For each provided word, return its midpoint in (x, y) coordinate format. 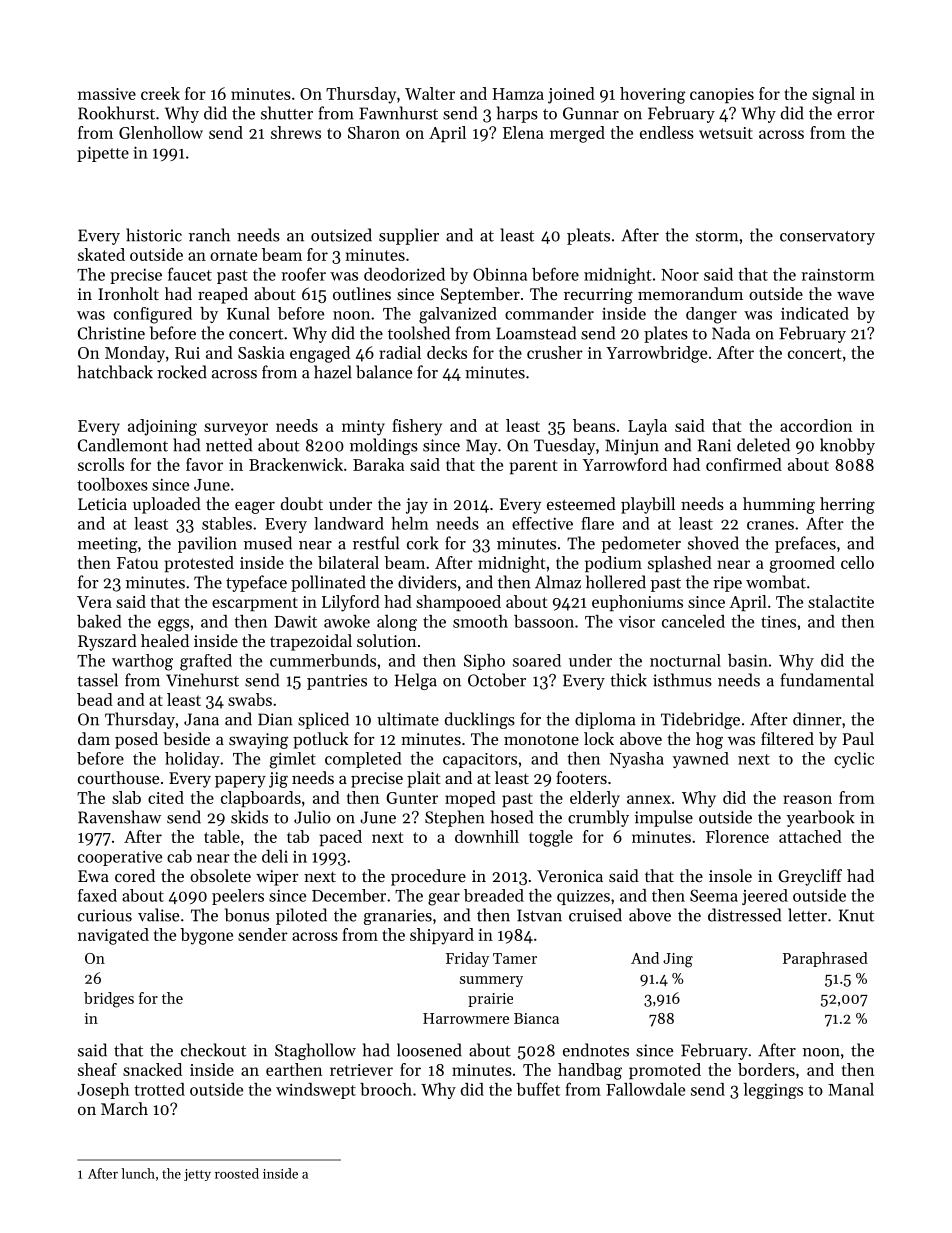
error (855, 115)
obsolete (220, 875)
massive (107, 94)
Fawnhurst (398, 113)
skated (101, 254)
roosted (237, 1173)
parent (533, 467)
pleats (588, 236)
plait (424, 779)
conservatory (827, 238)
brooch (386, 1089)
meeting (107, 545)
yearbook (820, 818)
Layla (647, 427)
